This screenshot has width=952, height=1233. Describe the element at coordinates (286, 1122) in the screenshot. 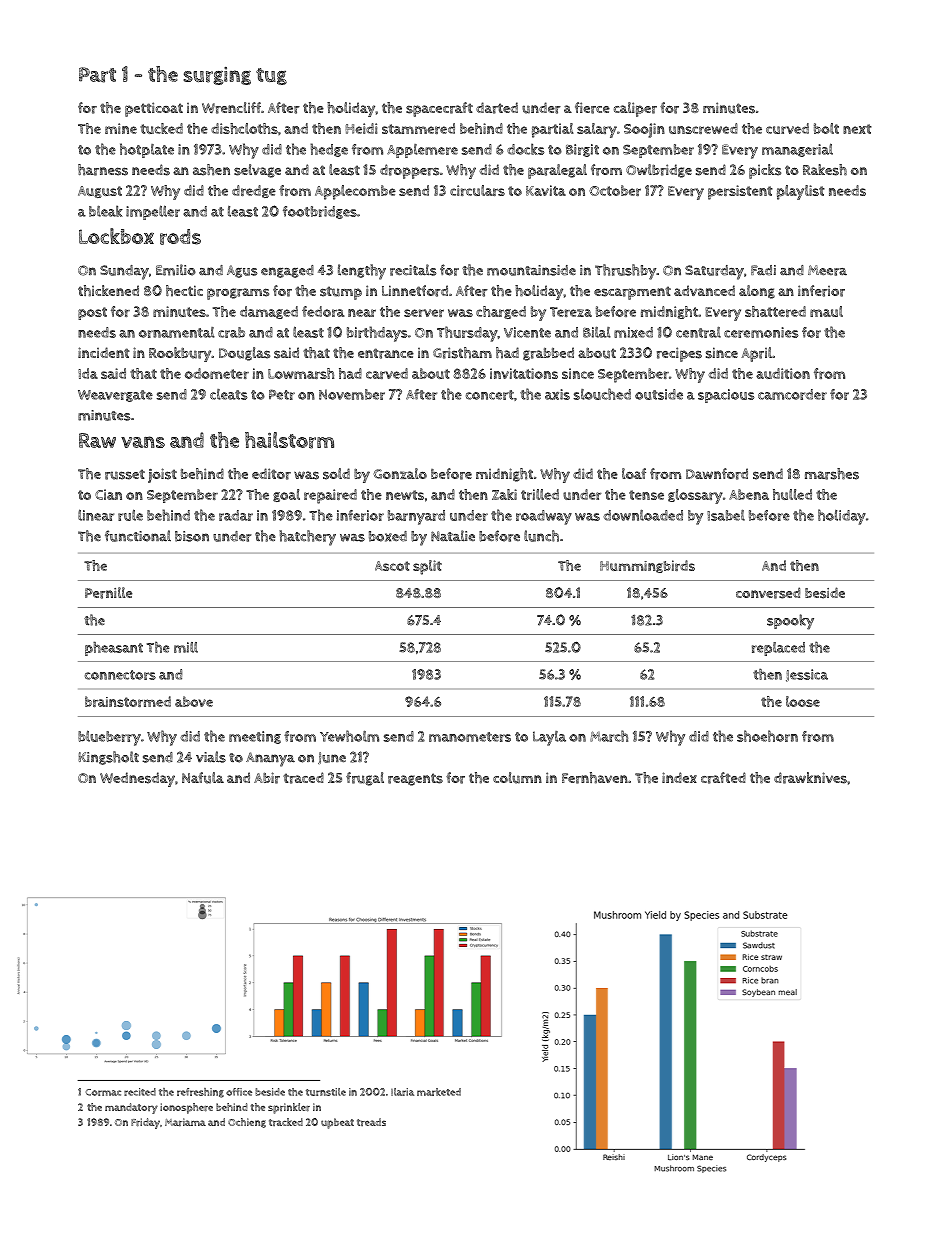

I see `tracked` at that location.
